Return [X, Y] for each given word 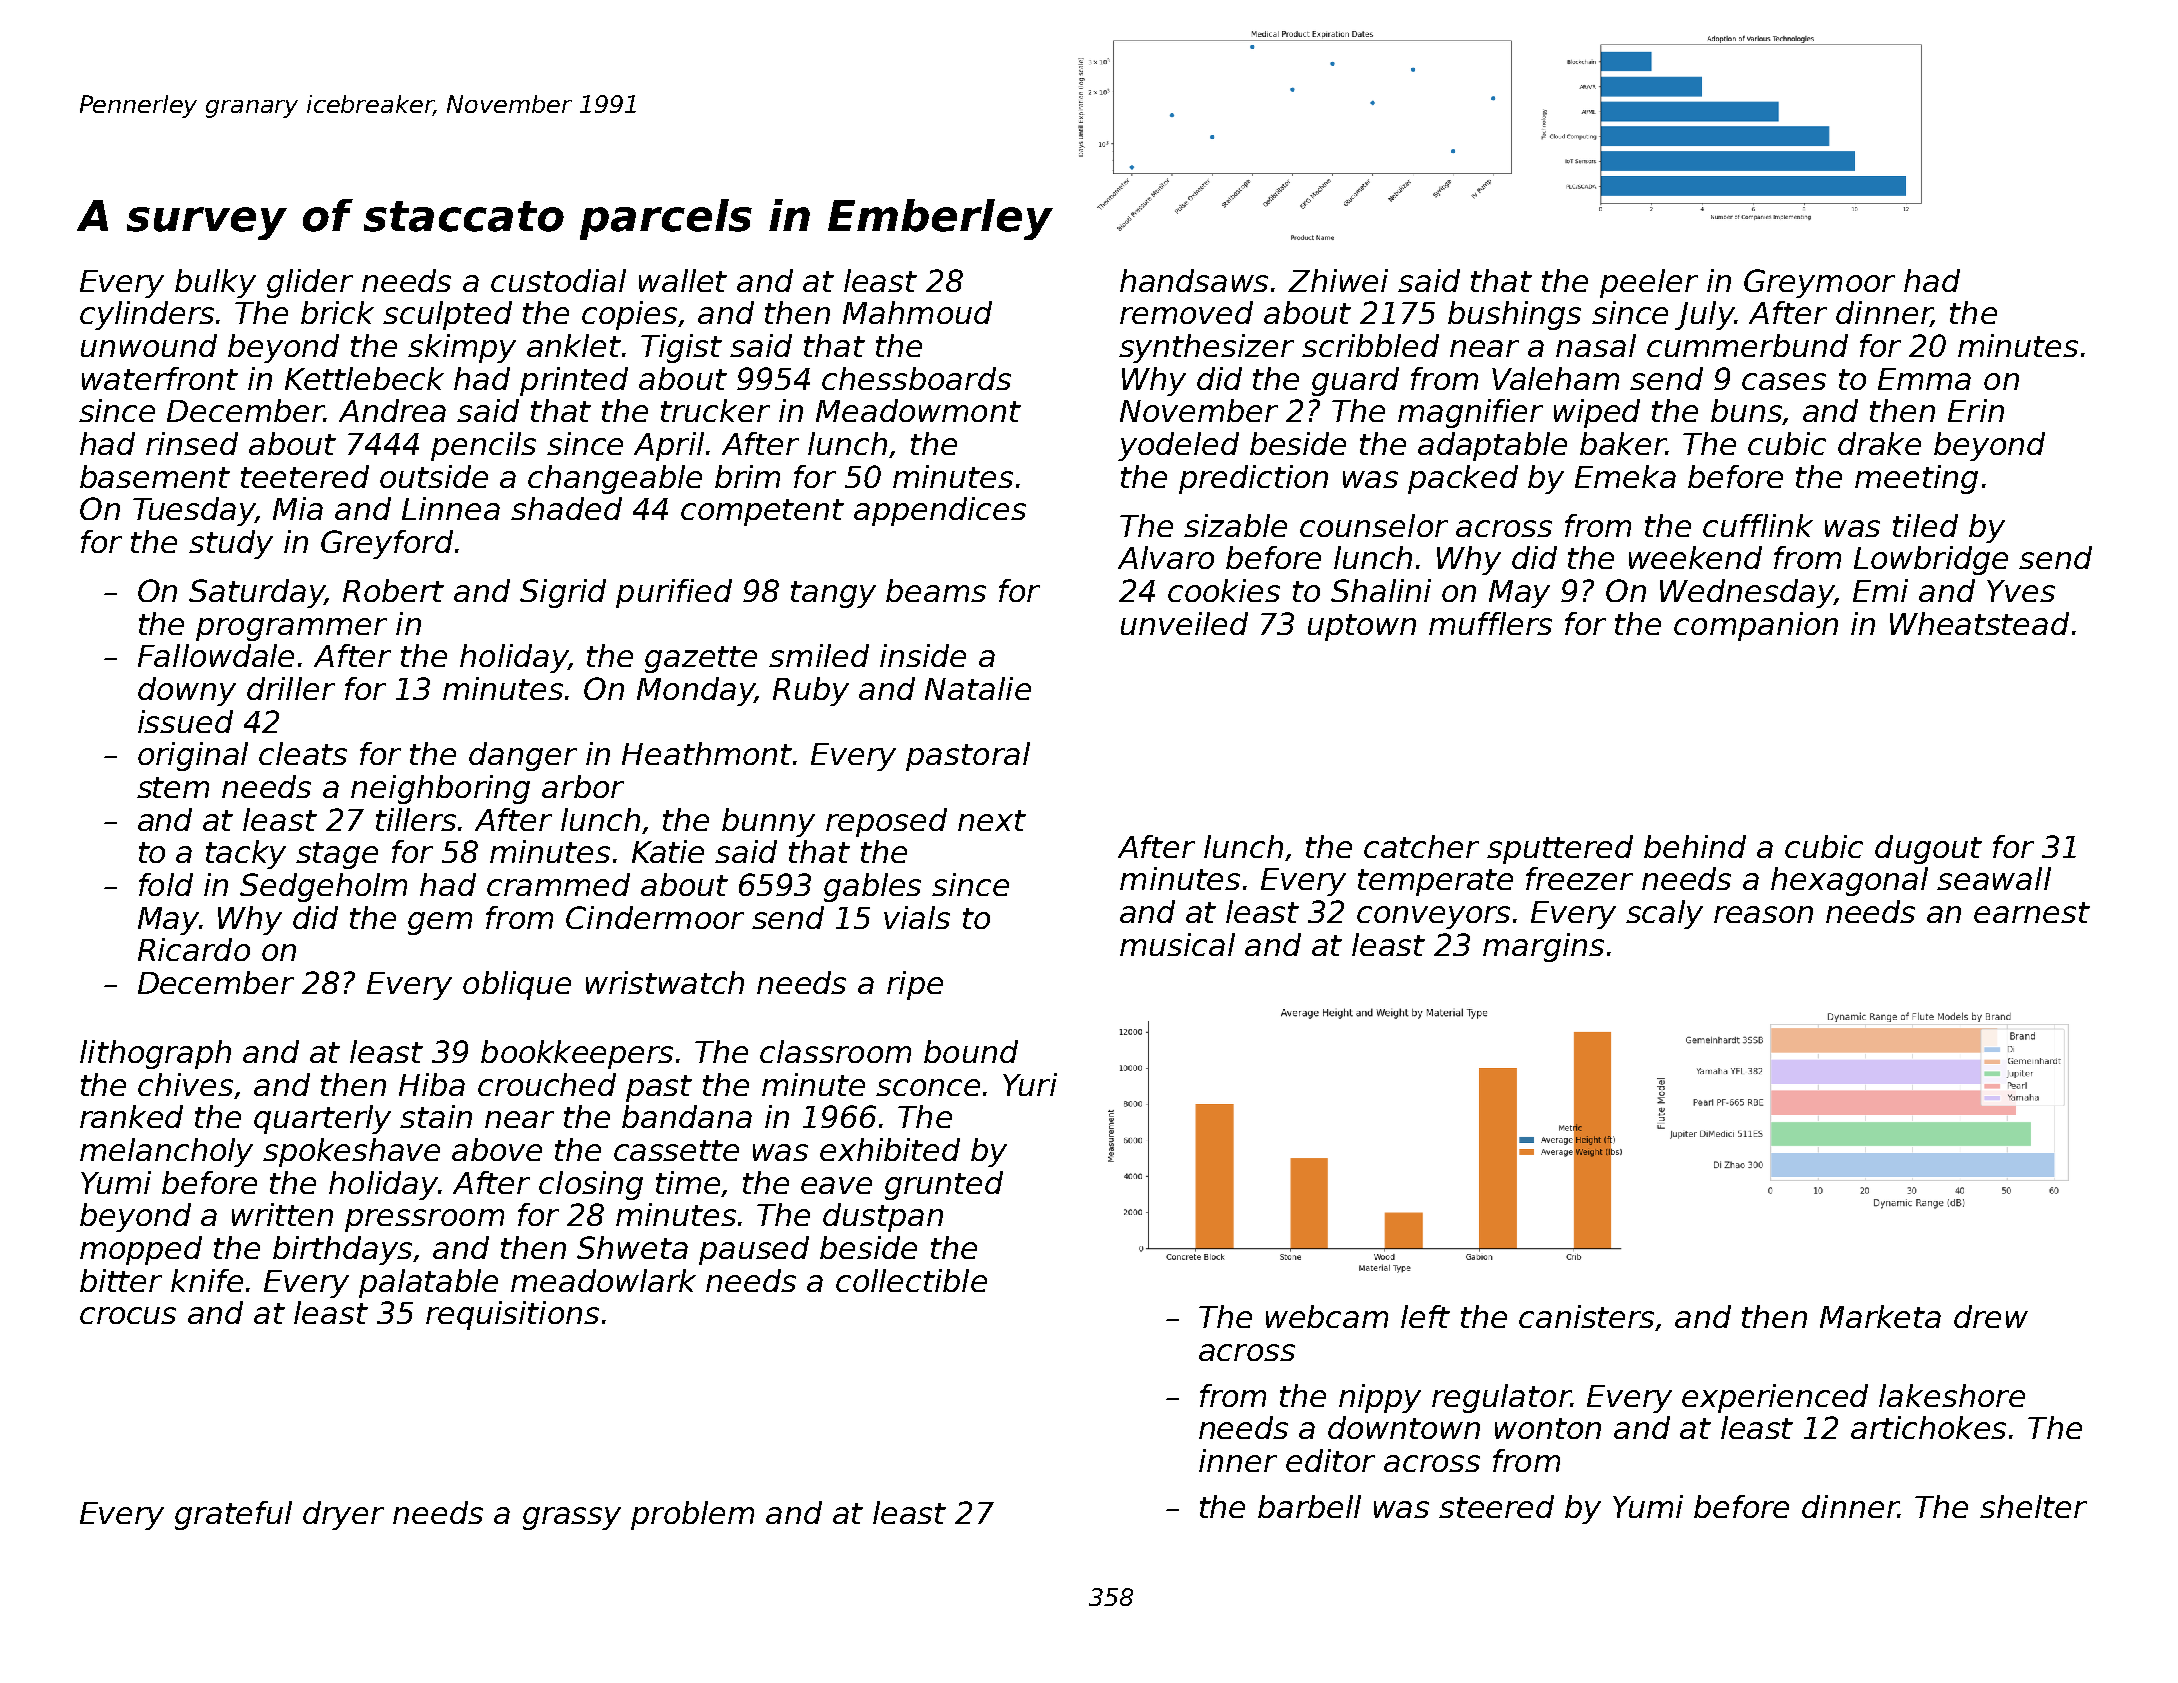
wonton [1548, 1428]
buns [1747, 412]
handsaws [1194, 280]
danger [523, 756]
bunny [768, 822]
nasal [1596, 345]
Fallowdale [216, 655]
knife [207, 1280]
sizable [1235, 525]
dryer [343, 1515]
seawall [1994, 878]
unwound [149, 345]
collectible [911, 1280]
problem [692, 1515]
